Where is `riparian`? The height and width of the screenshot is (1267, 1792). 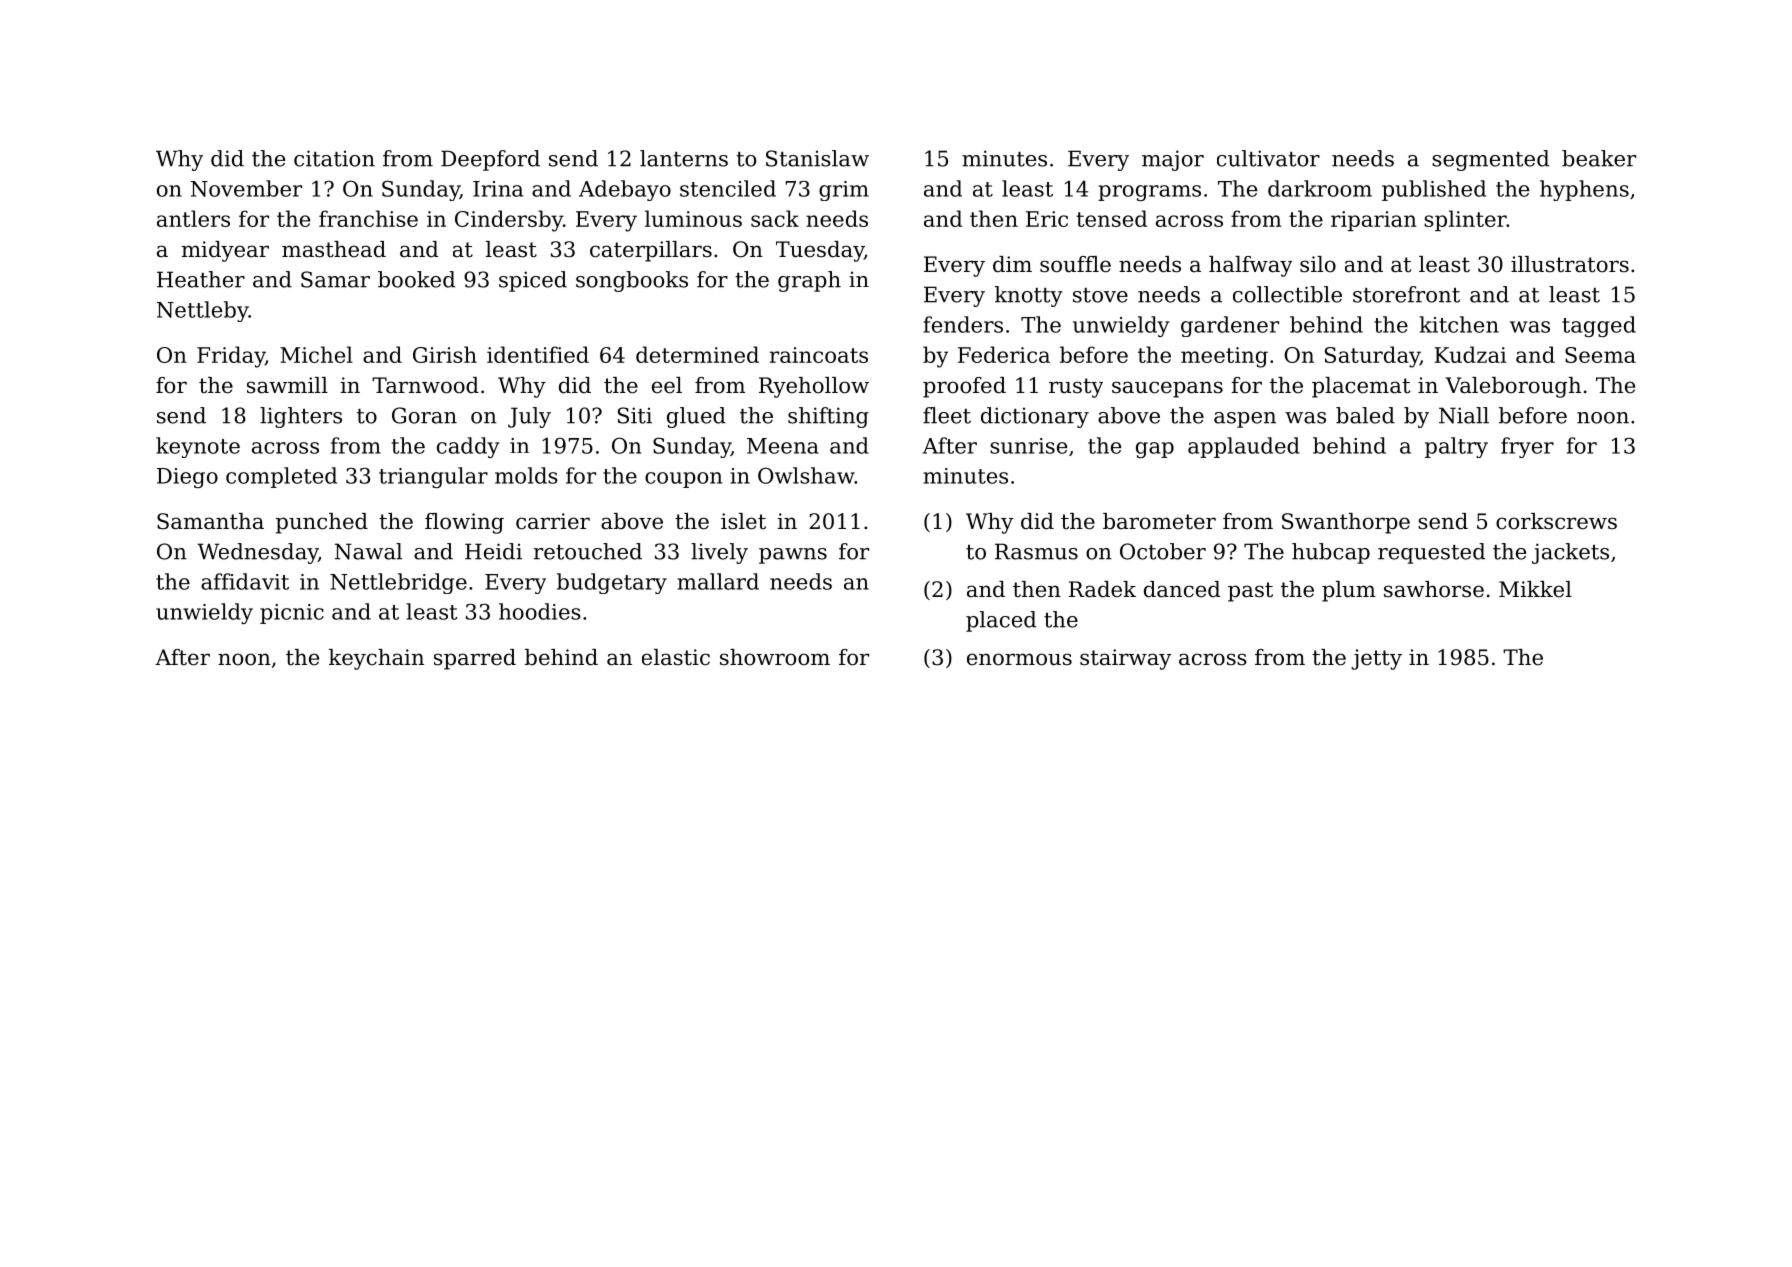 riparian is located at coordinates (1374, 221).
